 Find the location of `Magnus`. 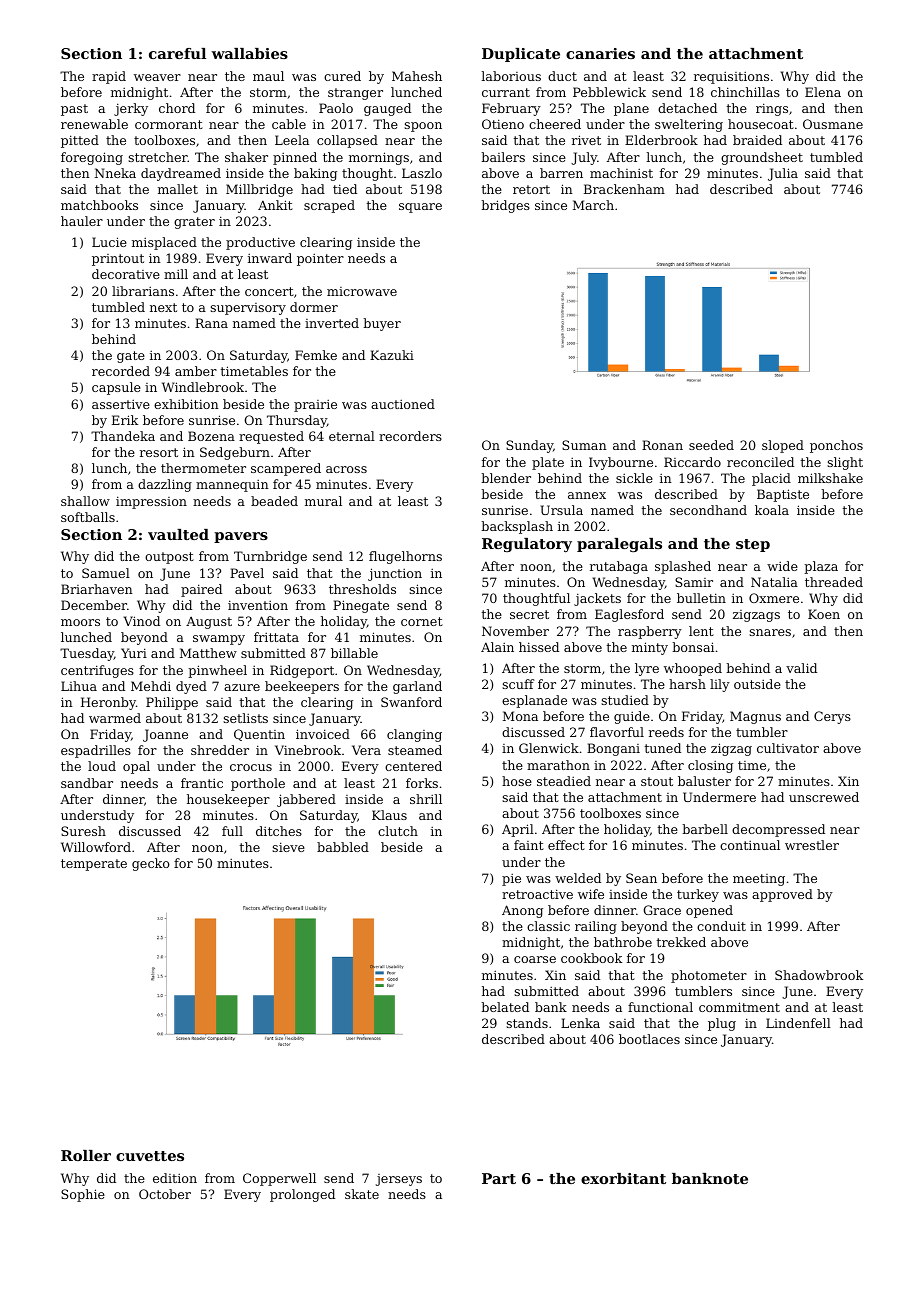

Magnus is located at coordinates (755, 717).
